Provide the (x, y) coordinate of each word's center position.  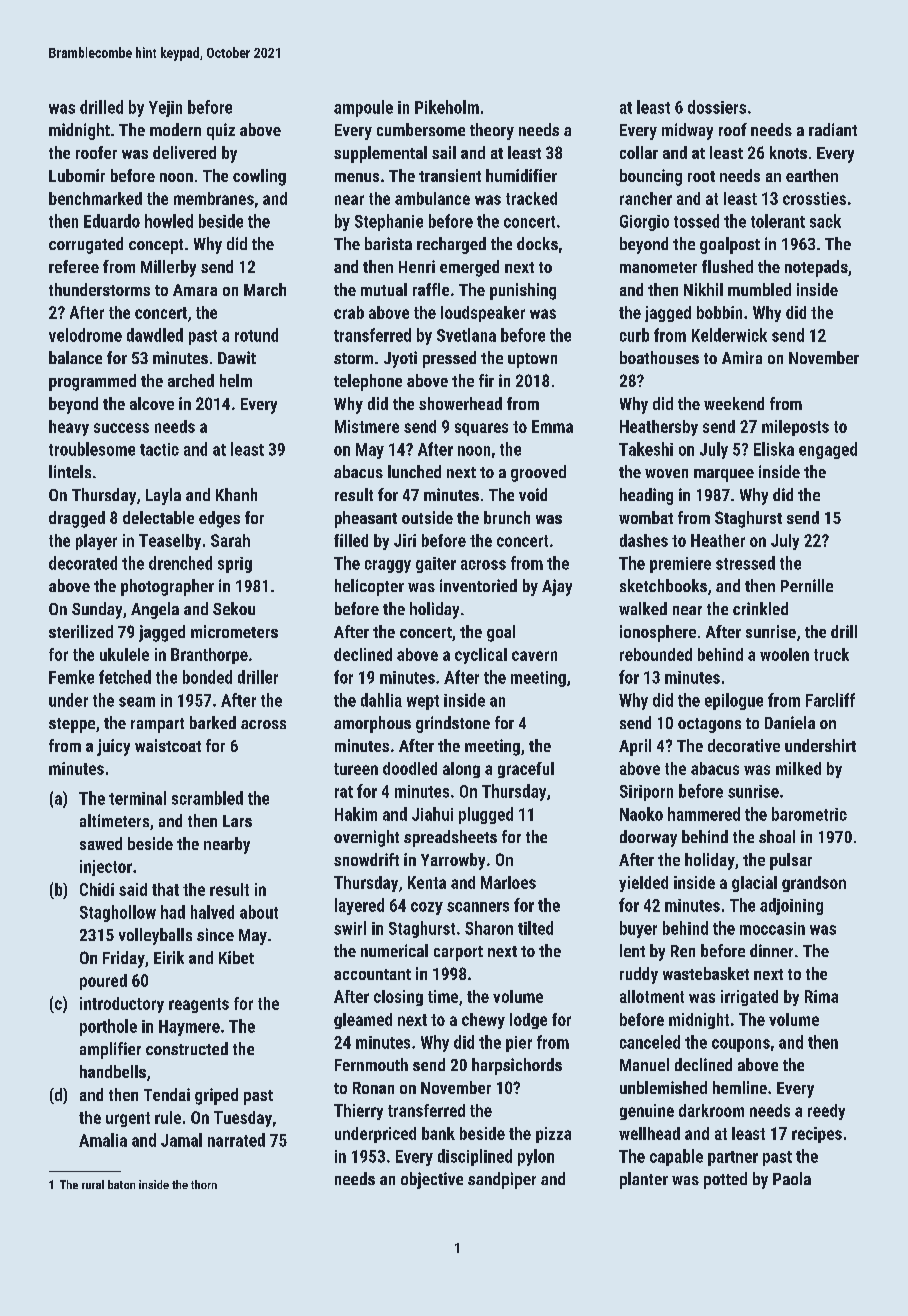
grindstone (453, 724)
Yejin (165, 109)
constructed (187, 1048)
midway (687, 131)
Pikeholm (447, 107)
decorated (83, 563)
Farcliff (830, 700)
